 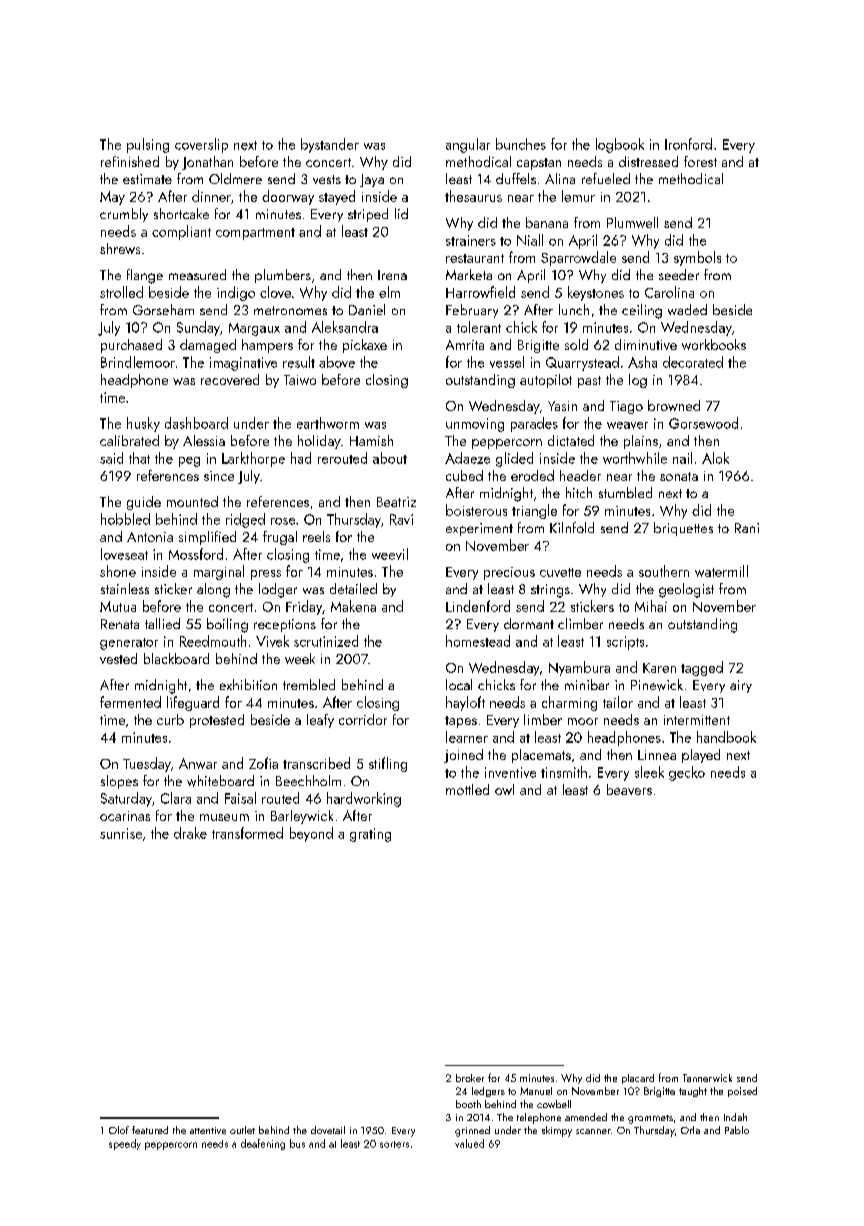 What do you see at coordinates (516, 178) in the screenshot?
I see `duffels` at bounding box center [516, 178].
